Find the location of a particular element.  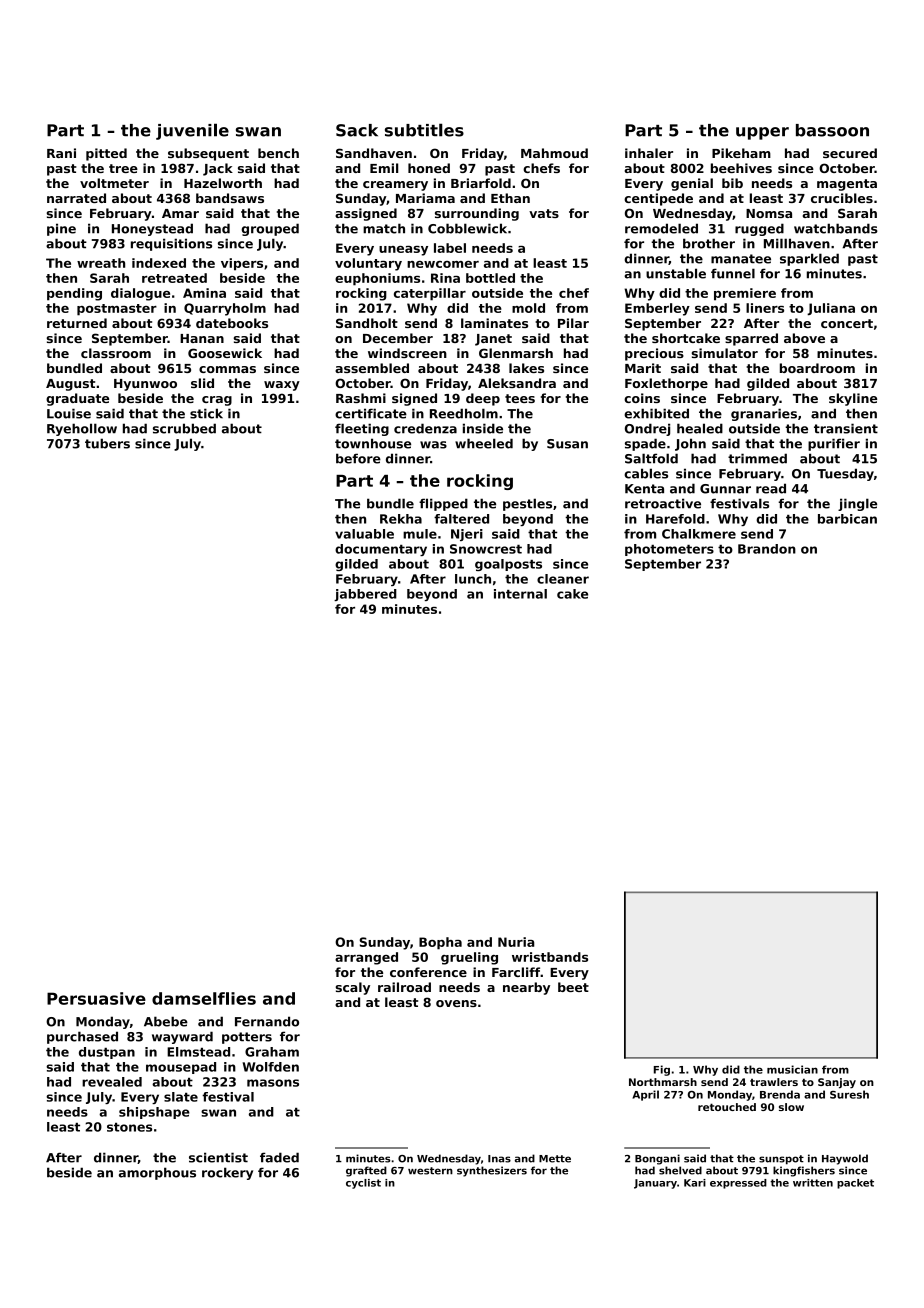

genial is located at coordinates (692, 184).
